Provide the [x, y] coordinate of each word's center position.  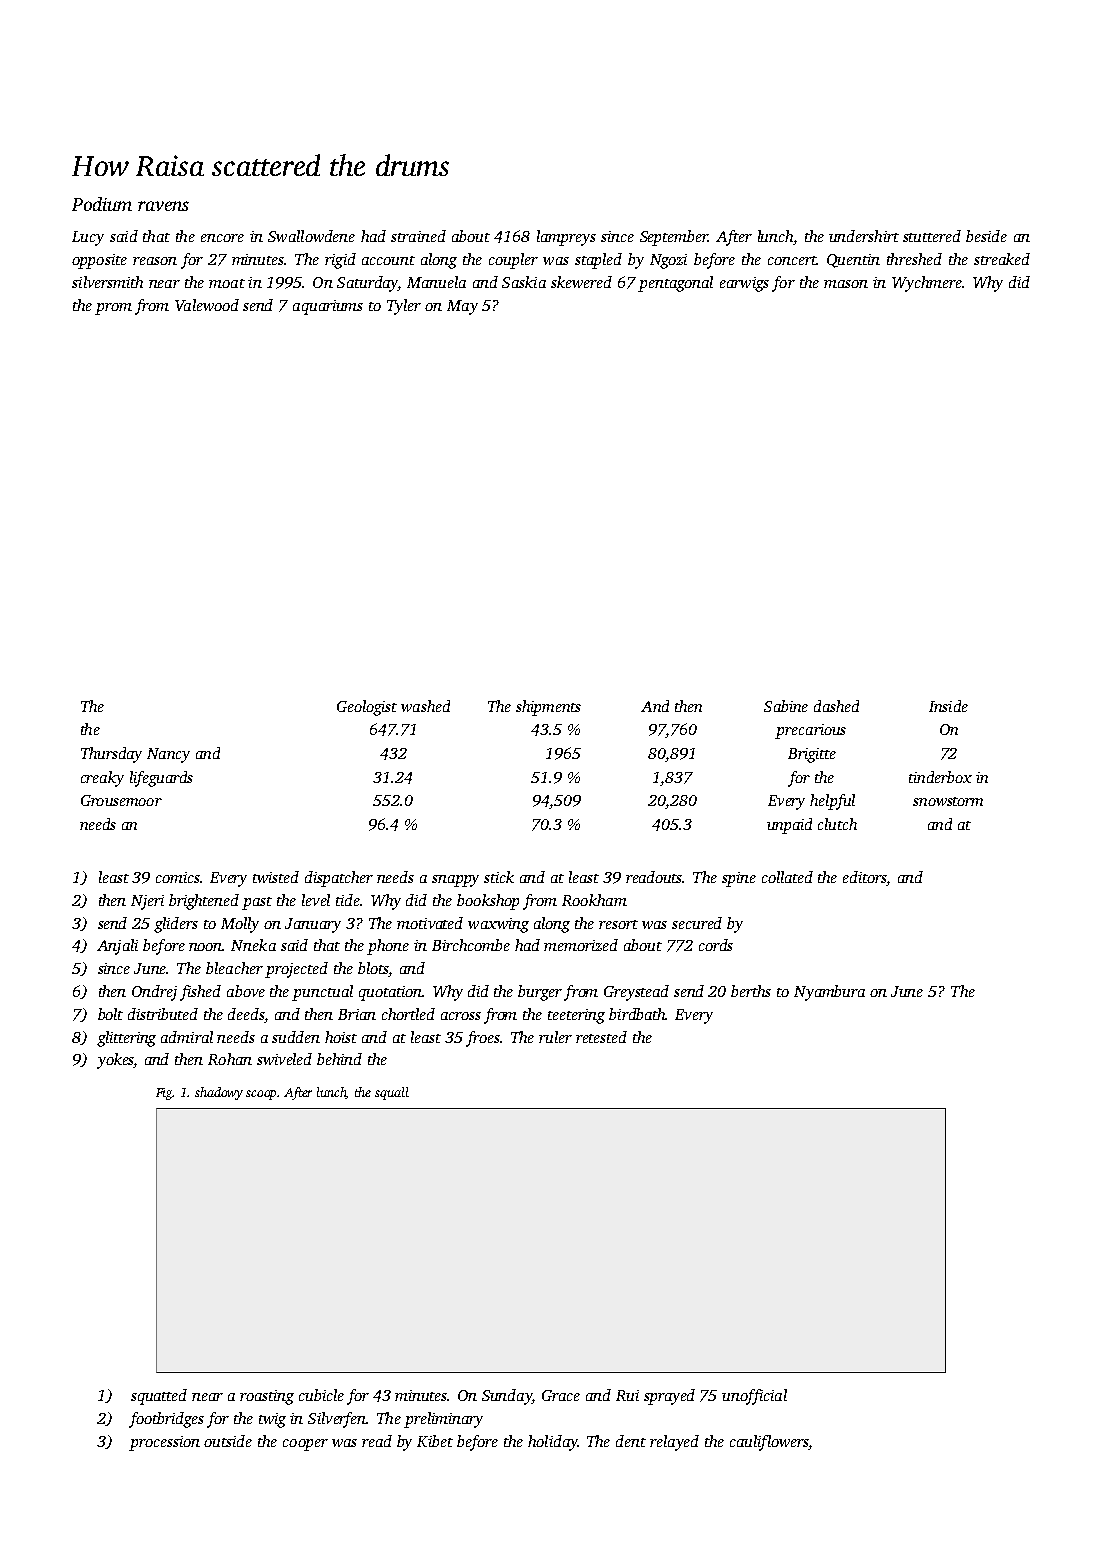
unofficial [754, 1397]
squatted [159, 1397]
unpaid [789, 826]
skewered [581, 282]
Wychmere [927, 284]
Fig [164, 1094]
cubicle [321, 1395]
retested [601, 1037]
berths [751, 991]
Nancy [168, 755]
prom [113, 309]
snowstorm [948, 801]
